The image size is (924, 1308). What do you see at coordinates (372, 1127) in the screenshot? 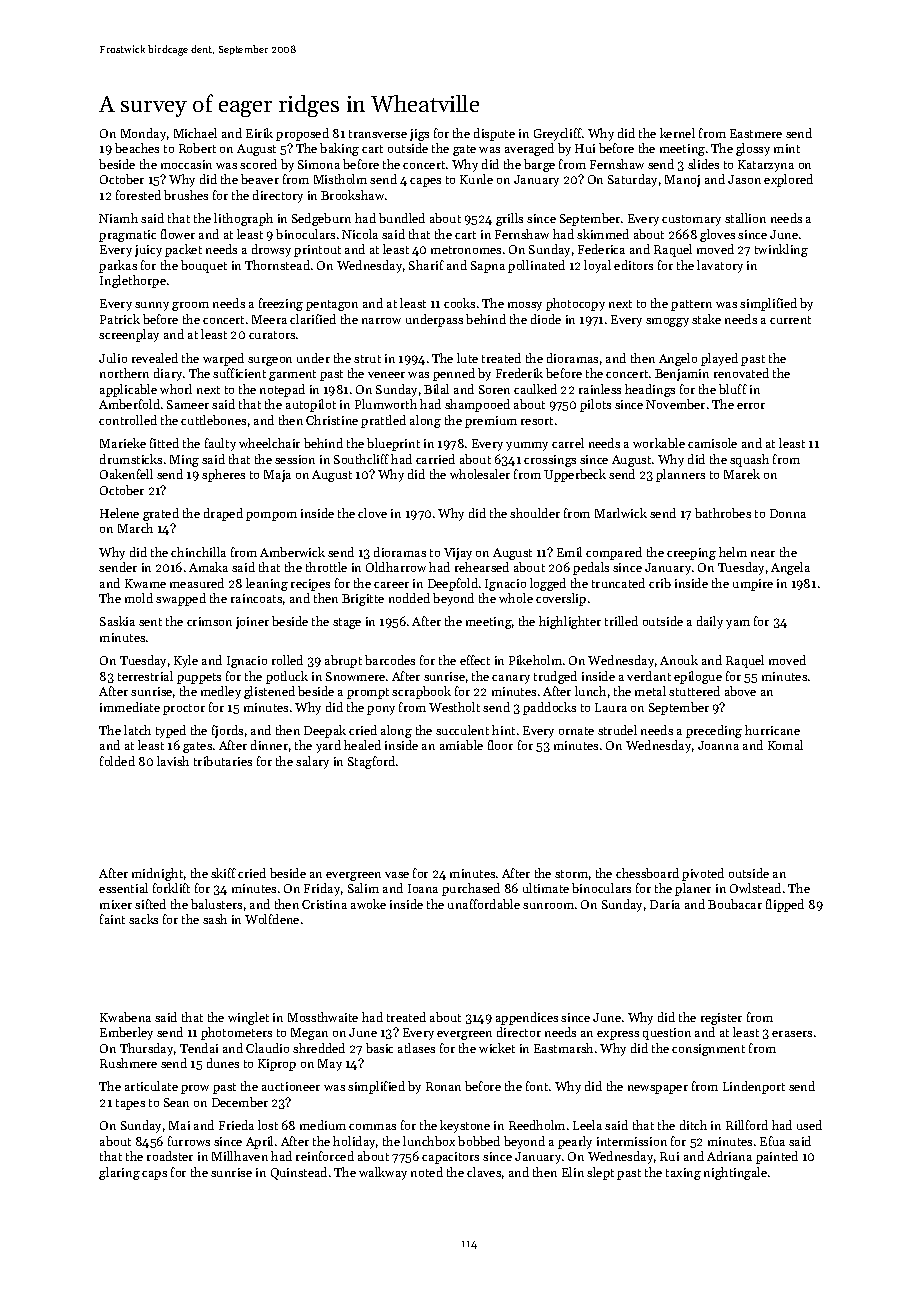
I see `commas` at bounding box center [372, 1127].
